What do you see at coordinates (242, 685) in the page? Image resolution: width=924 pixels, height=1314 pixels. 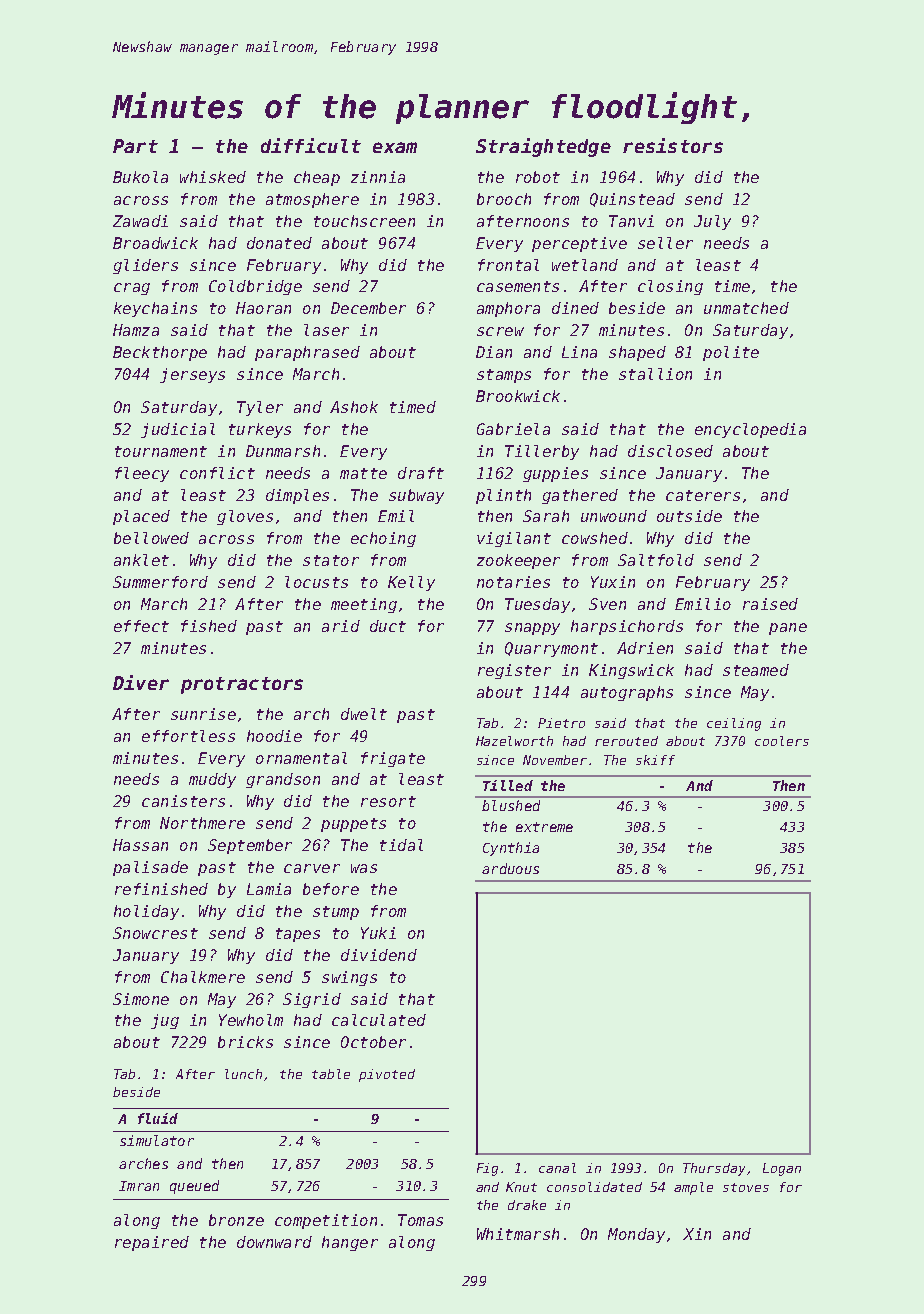 I see `protractors` at bounding box center [242, 685].
